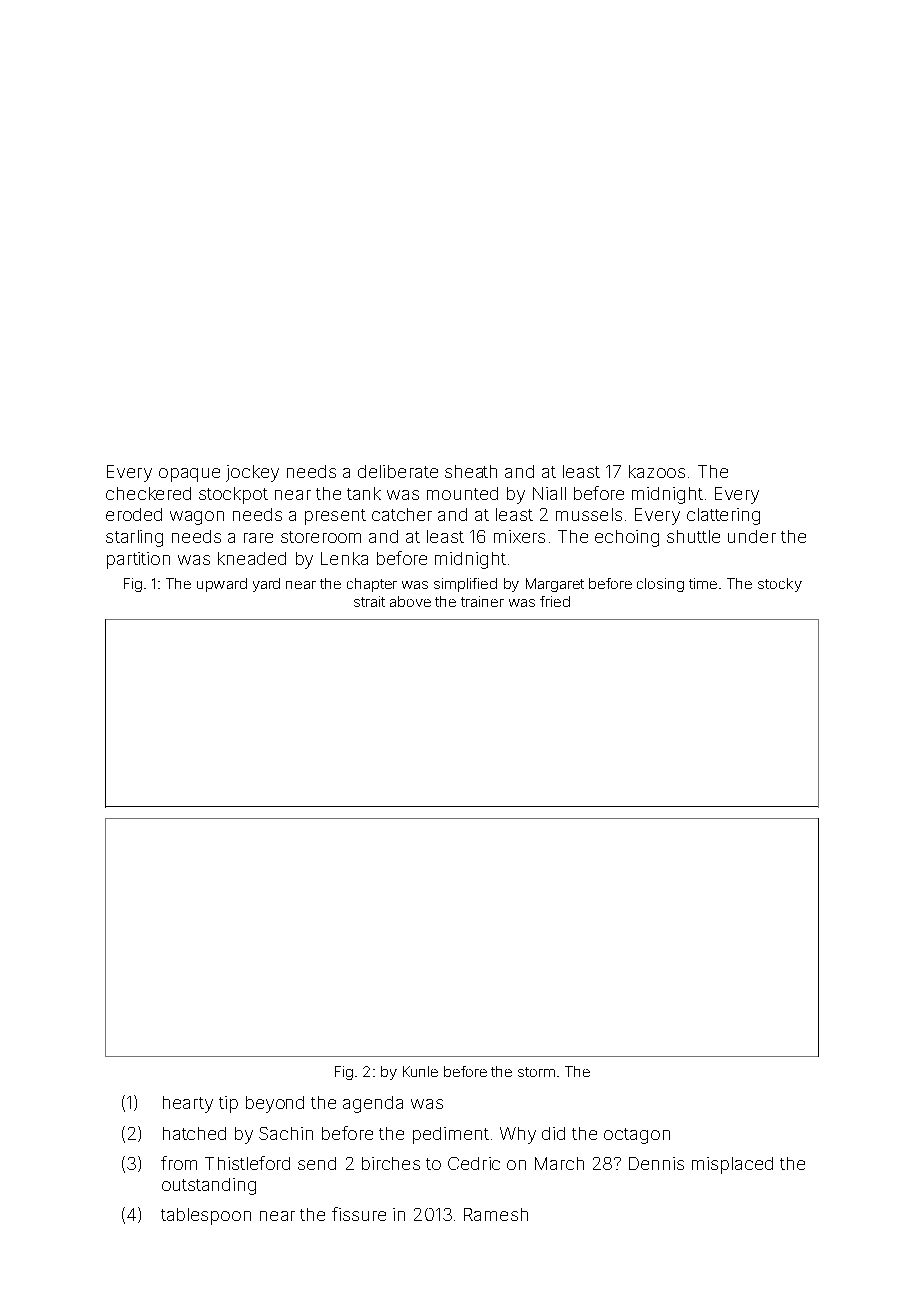 The image size is (924, 1308). Describe the element at coordinates (780, 585) in the screenshot. I see `stocky` at that location.
